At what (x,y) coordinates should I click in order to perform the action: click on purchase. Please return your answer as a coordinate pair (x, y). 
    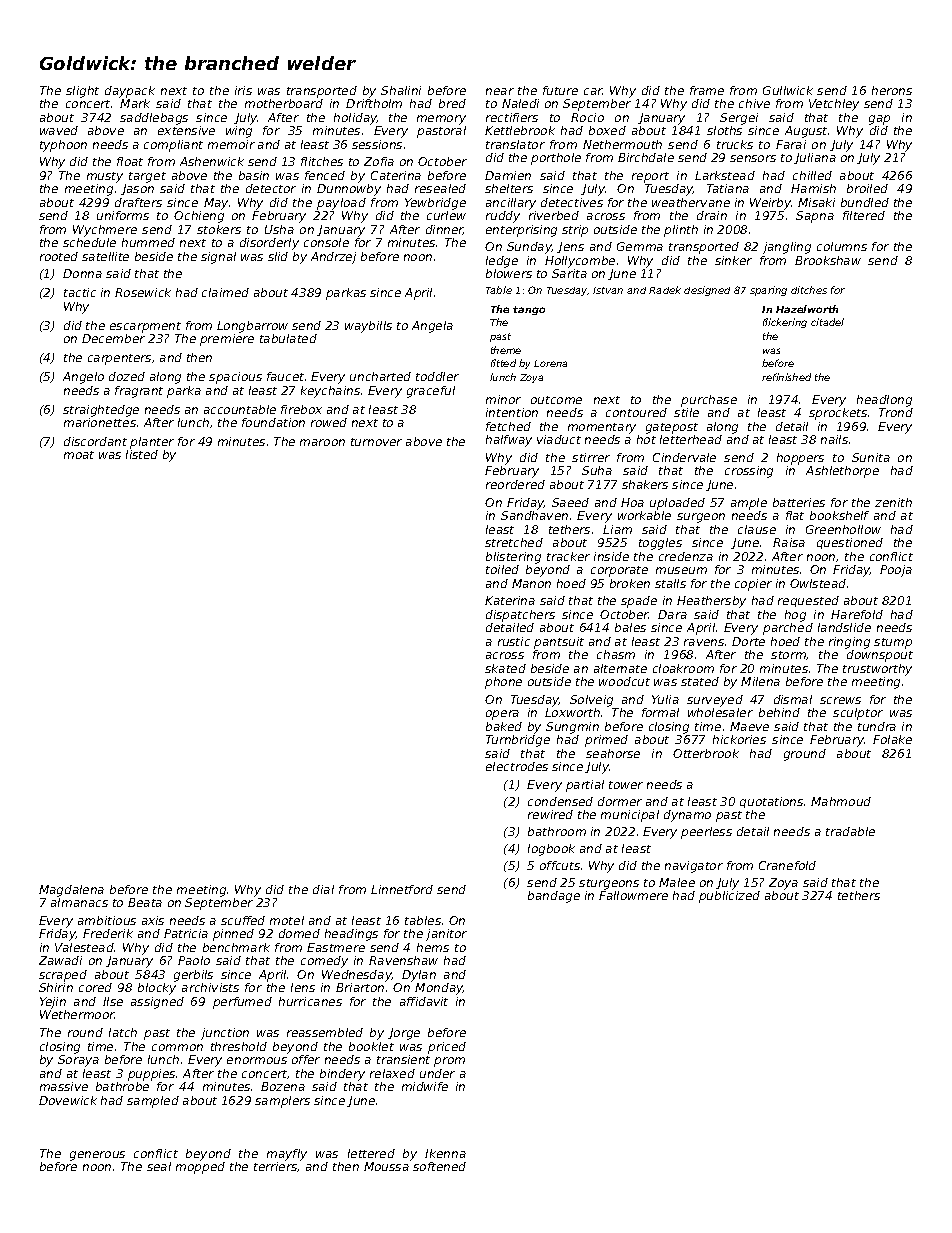
    Looking at the image, I should click on (709, 401).
